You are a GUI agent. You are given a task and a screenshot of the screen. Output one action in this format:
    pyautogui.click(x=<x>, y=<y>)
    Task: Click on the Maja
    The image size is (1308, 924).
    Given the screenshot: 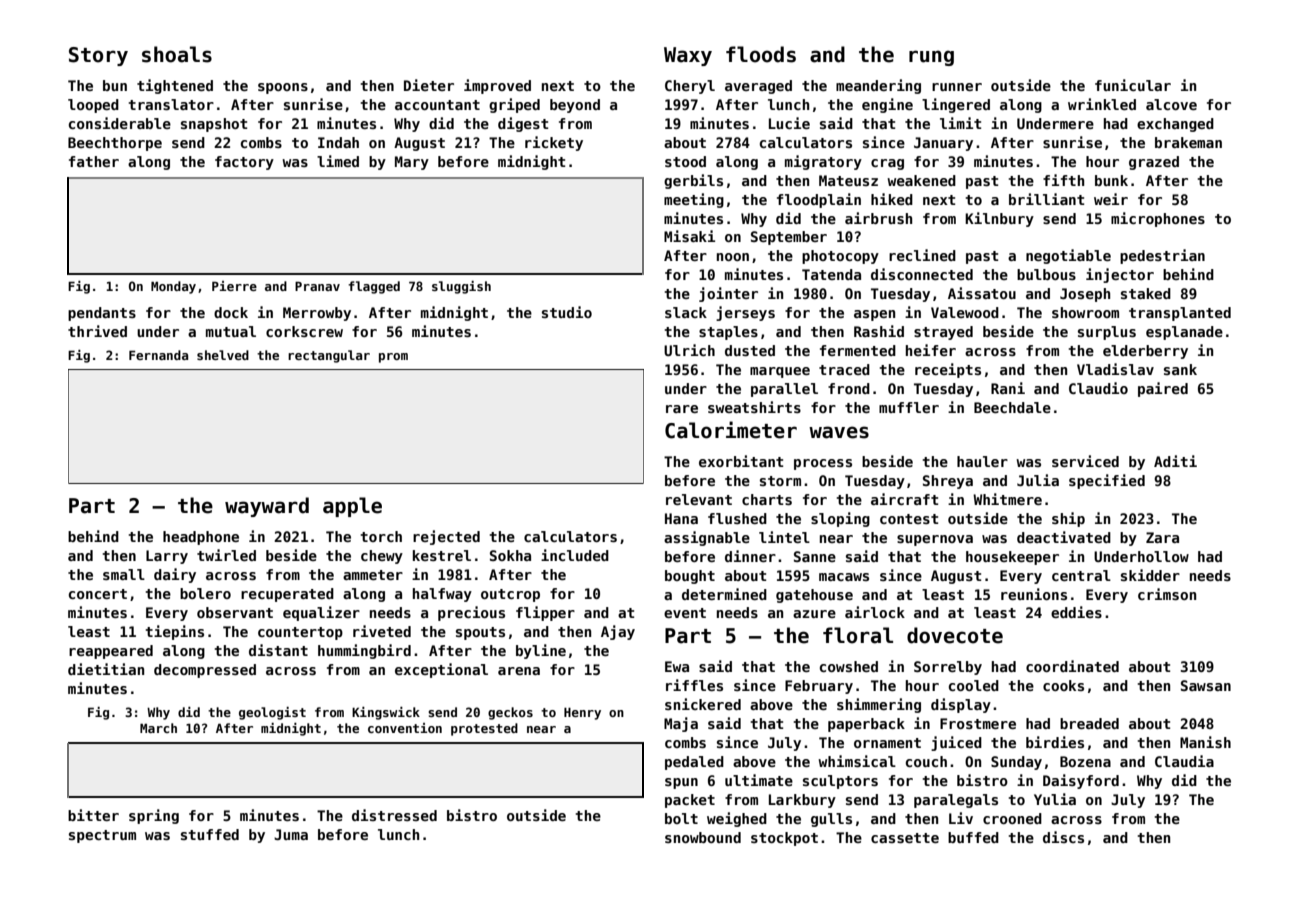 What is the action you would take?
    pyautogui.click(x=681, y=724)
